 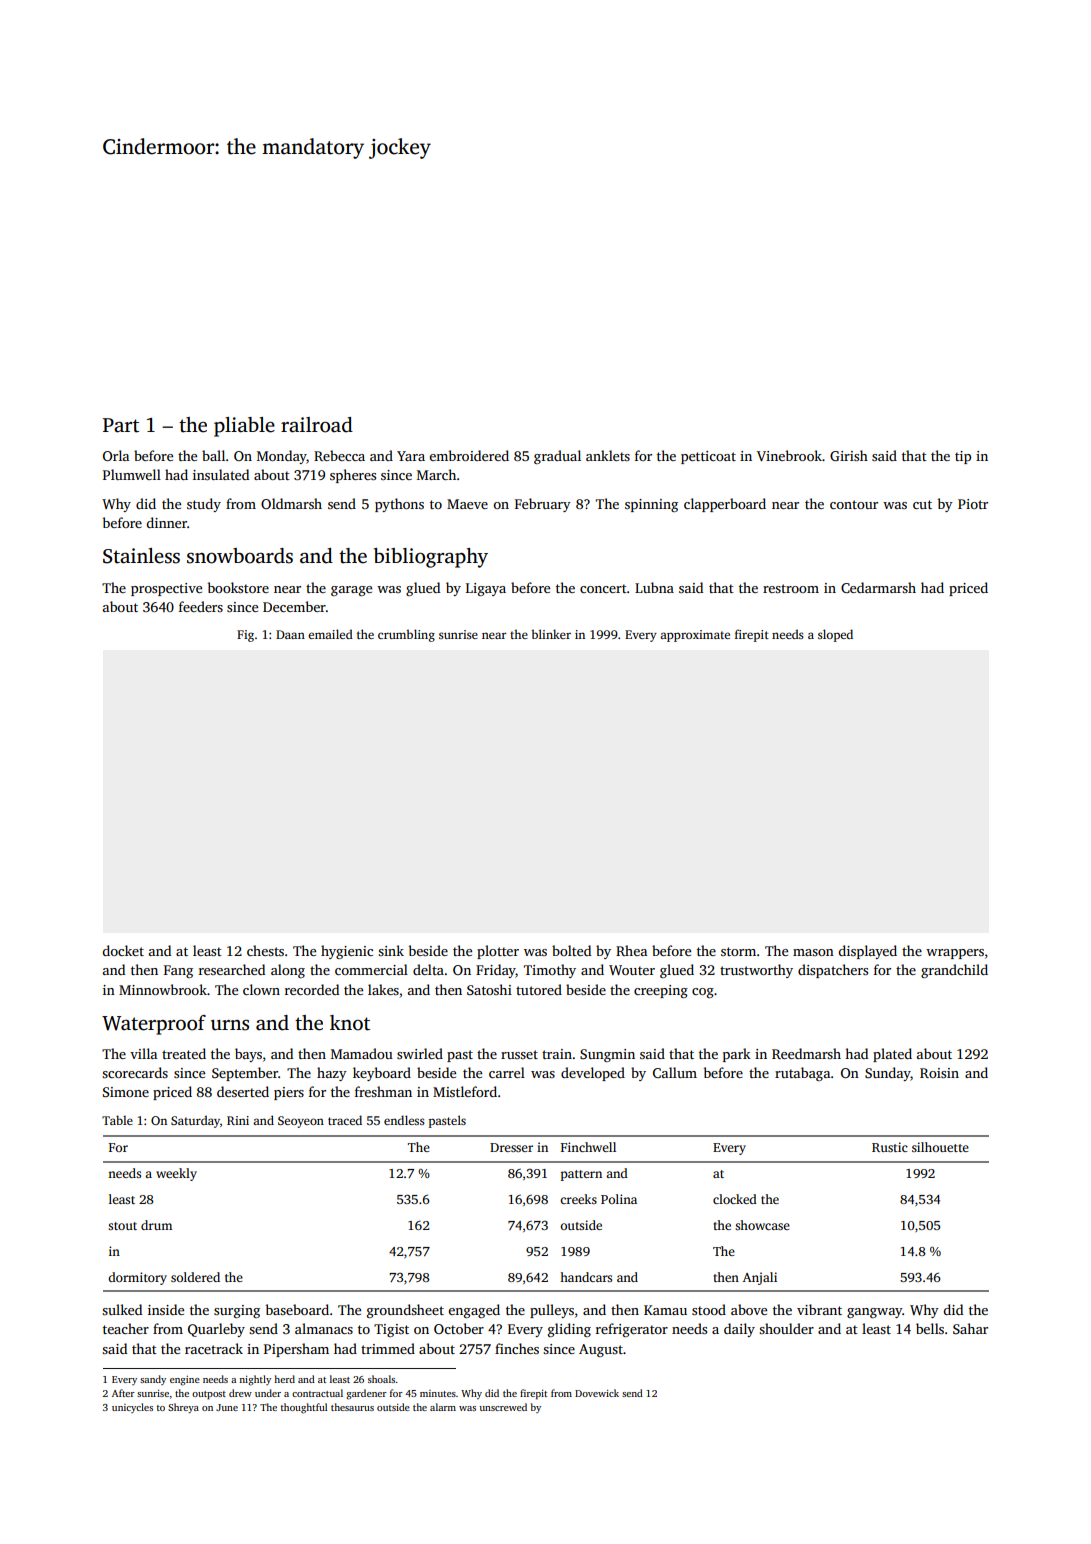 I want to click on docket, so click(x=123, y=950).
